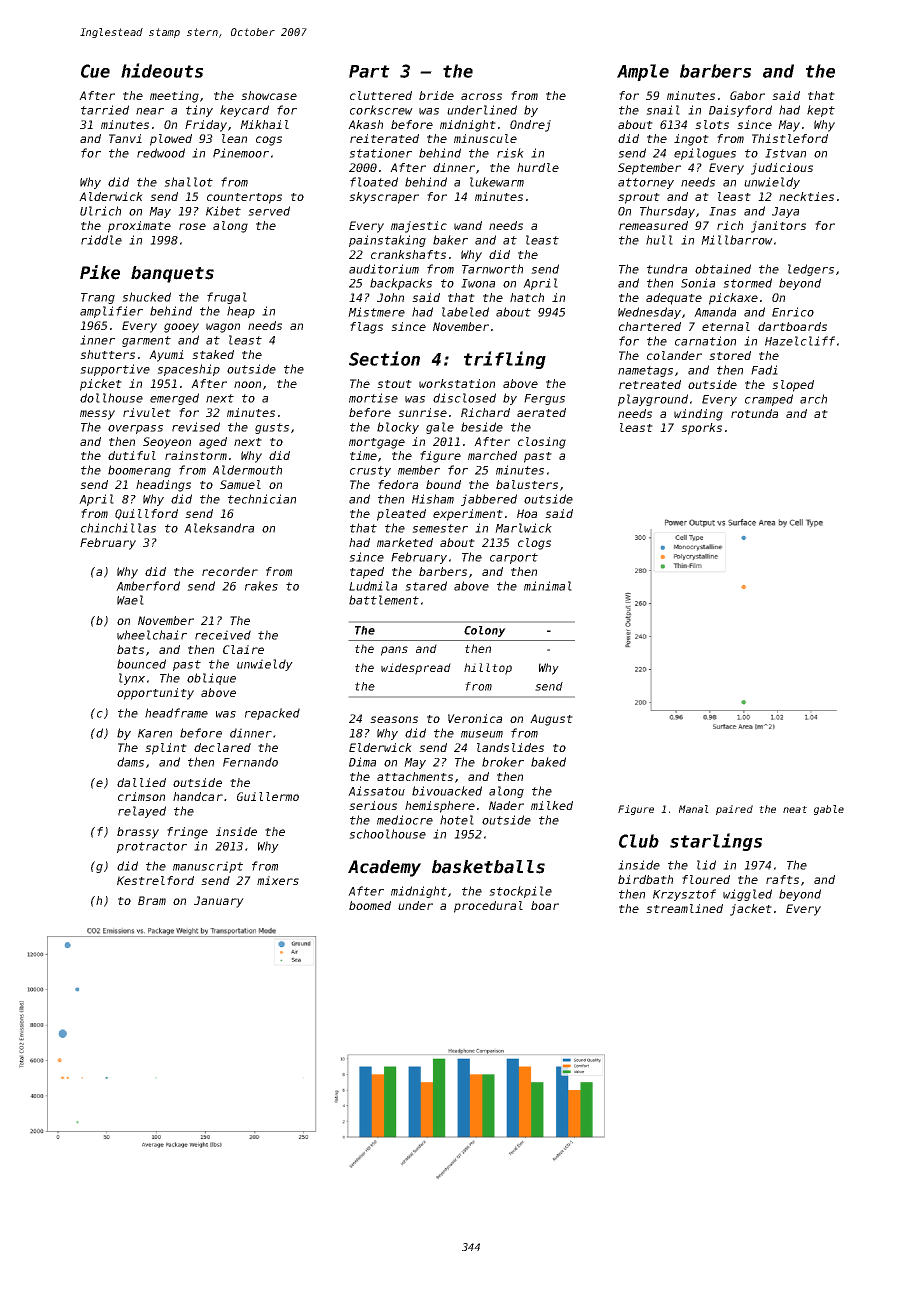 The height and width of the page is (1308, 924). I want to click on minimal, so click(548, 586).
